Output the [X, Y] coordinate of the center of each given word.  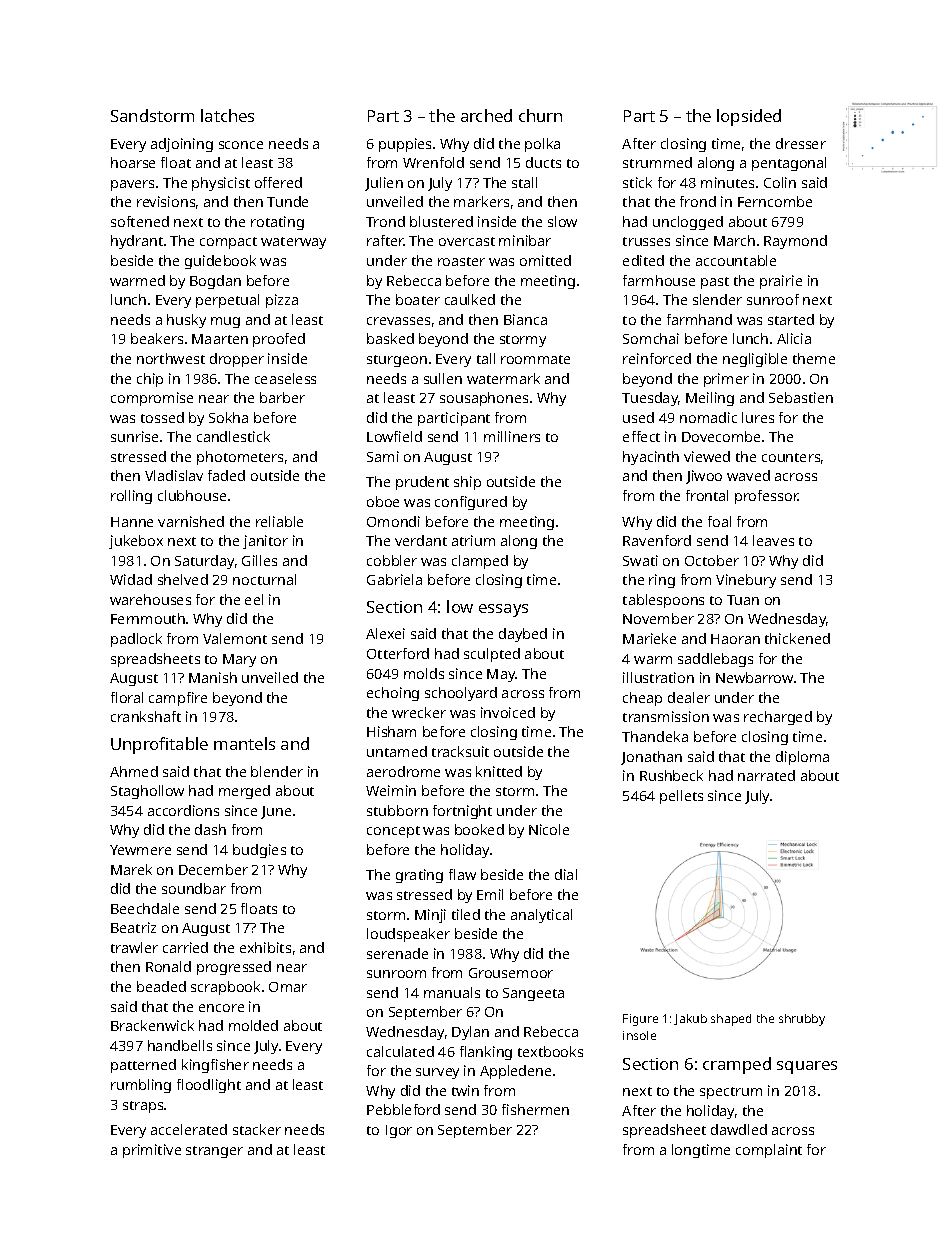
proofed [279, 340]
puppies [405, 145]
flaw [462, 874]
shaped [731, 1020]
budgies [259, 851]
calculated [400, 1051]
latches [227, 115]
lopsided [749, 117]
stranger [214, 1152]
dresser [801, 143]
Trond [385, 221]
